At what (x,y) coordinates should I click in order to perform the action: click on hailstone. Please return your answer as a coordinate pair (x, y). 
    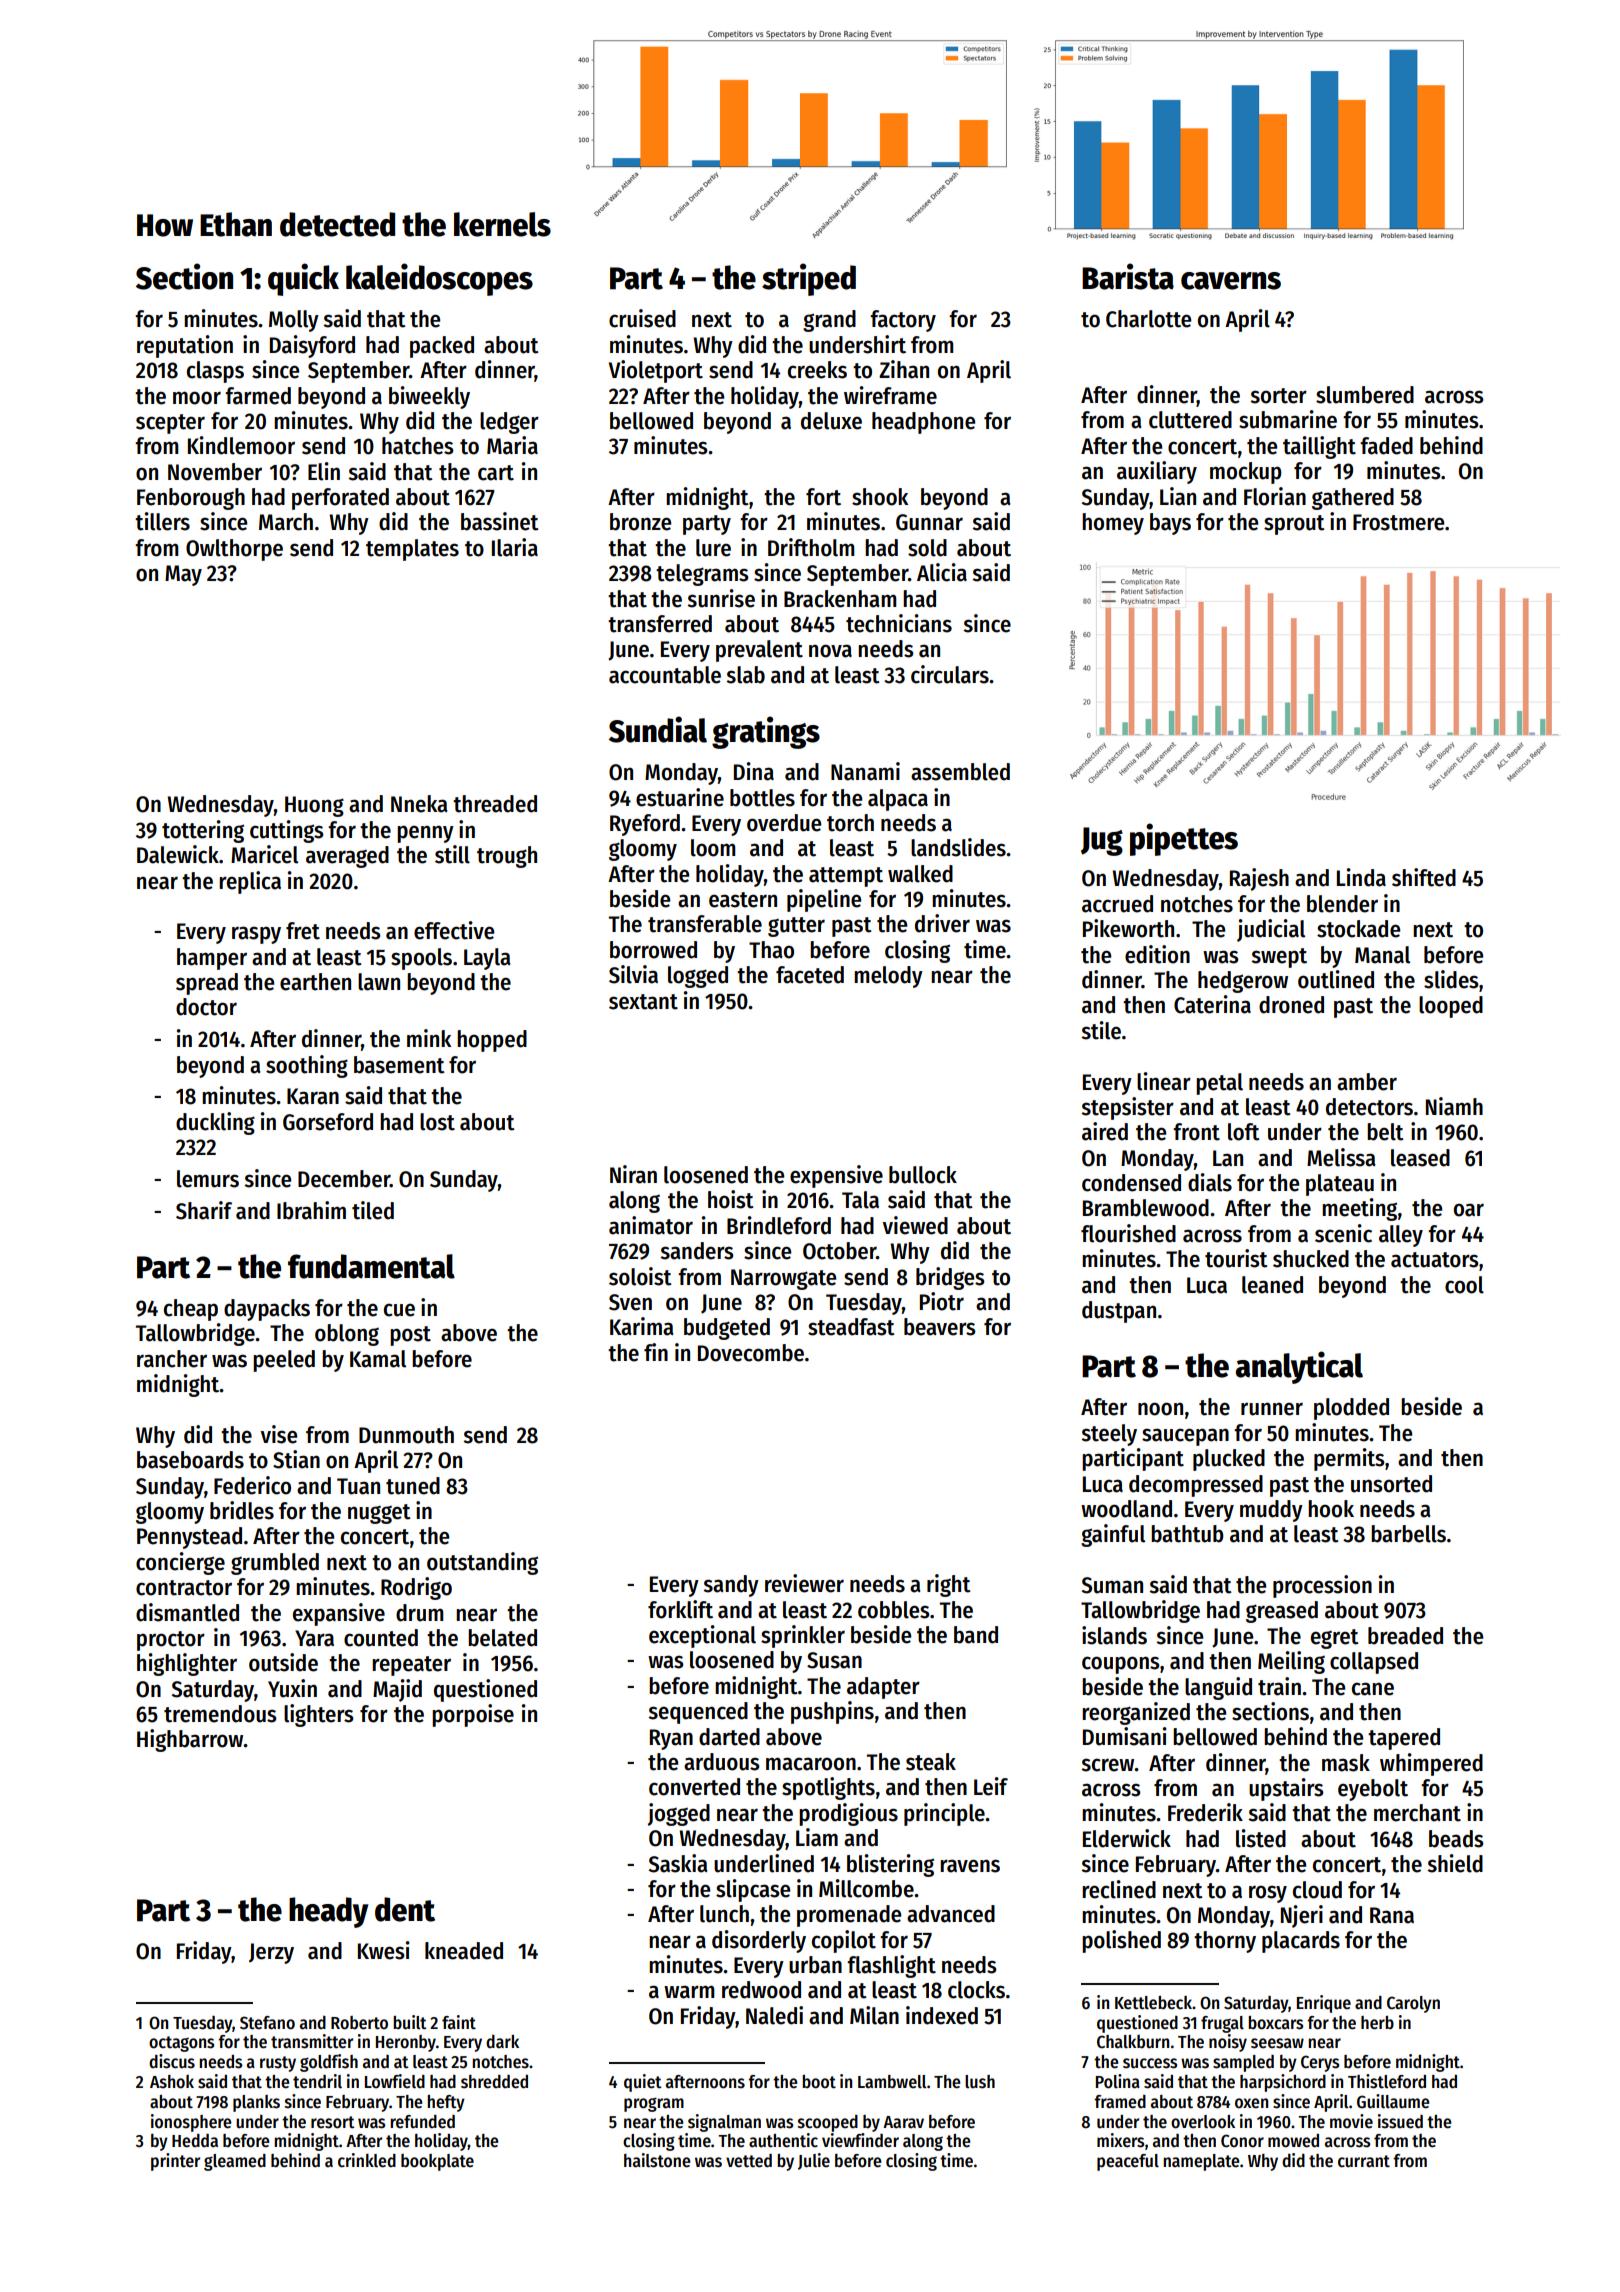
    Looking at the image, I should click on (657, 2160).
